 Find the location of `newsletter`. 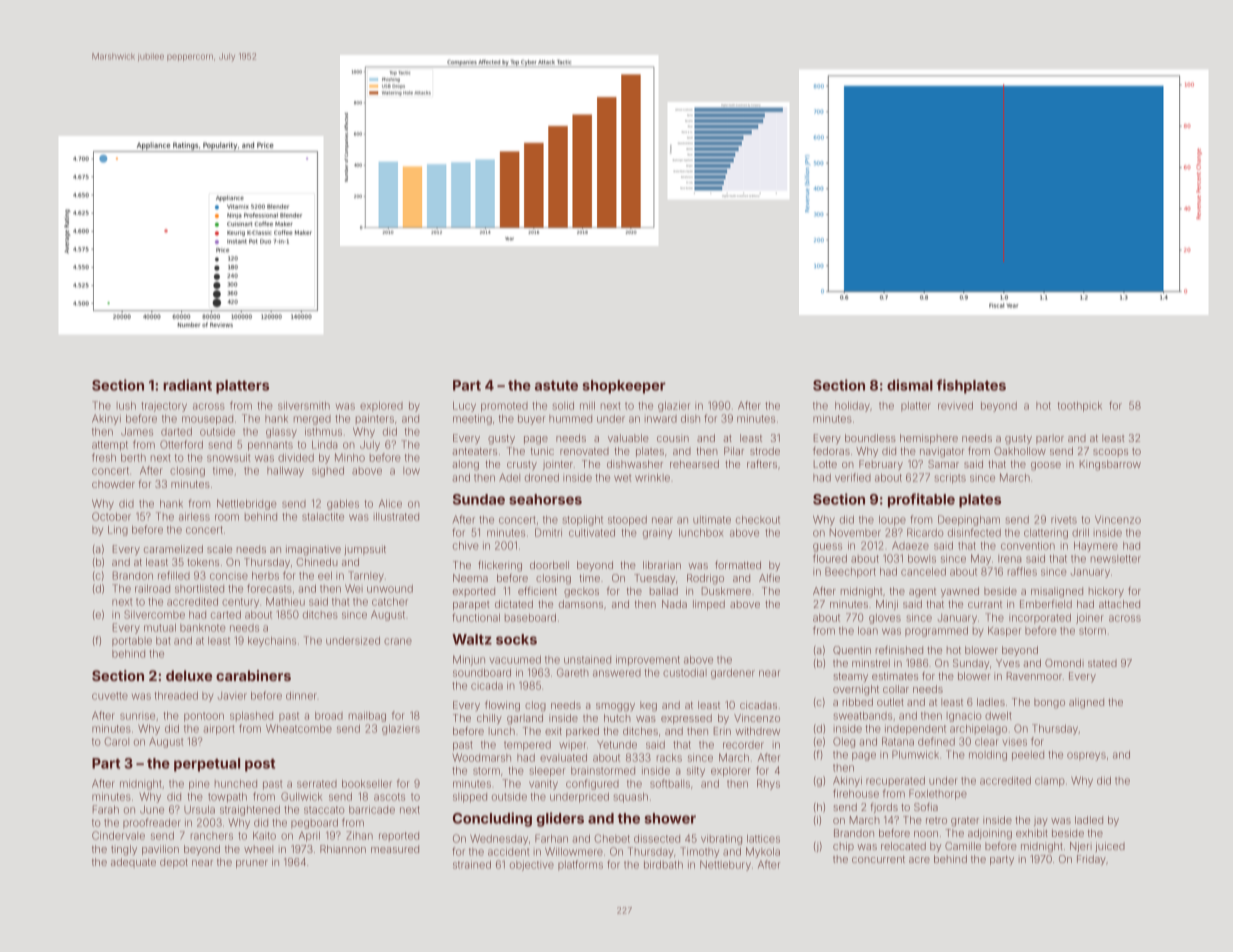

newsletter is located at coordinates (1116, 559).
